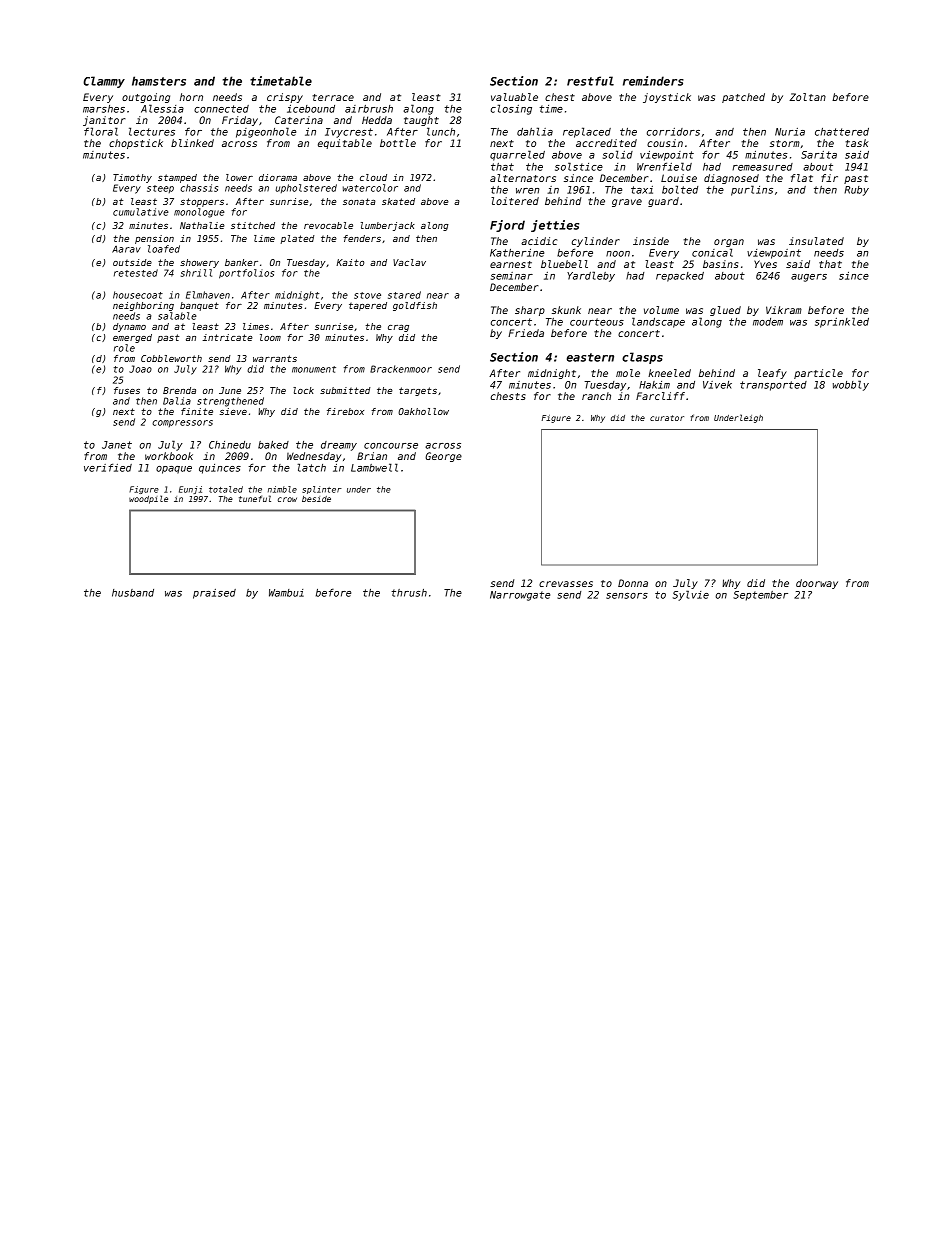 The width and height of the screenshot is (952, 1233). What do you see at coordinates (566, 584) in the screenshot?
I see `crevasses` at bounding box center [566, 584].
